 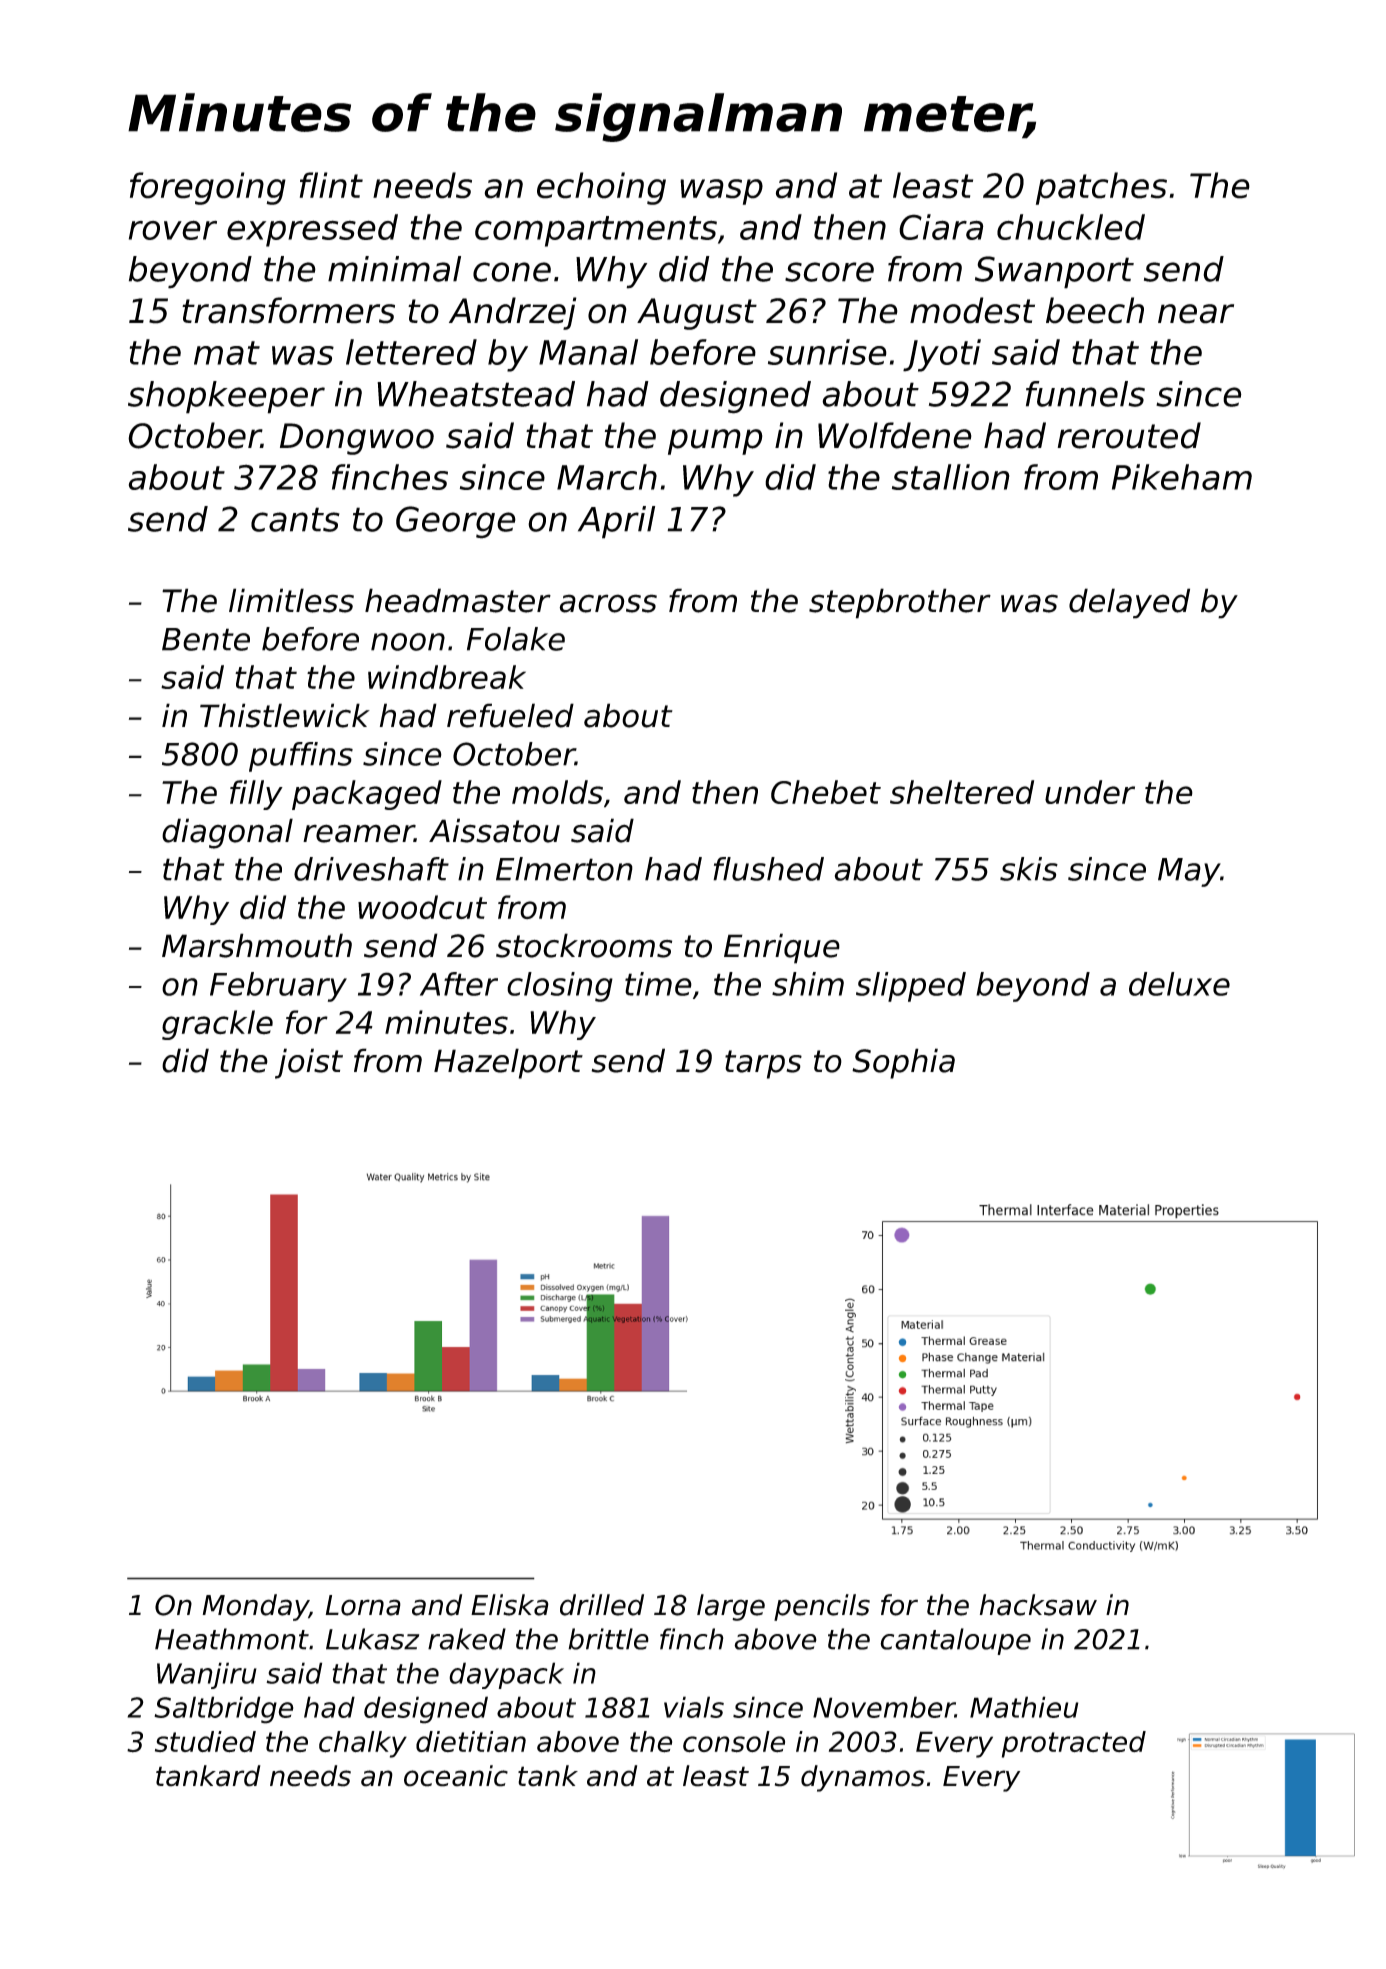 I want to click on Swanport, so click(x=1054, y=272).
